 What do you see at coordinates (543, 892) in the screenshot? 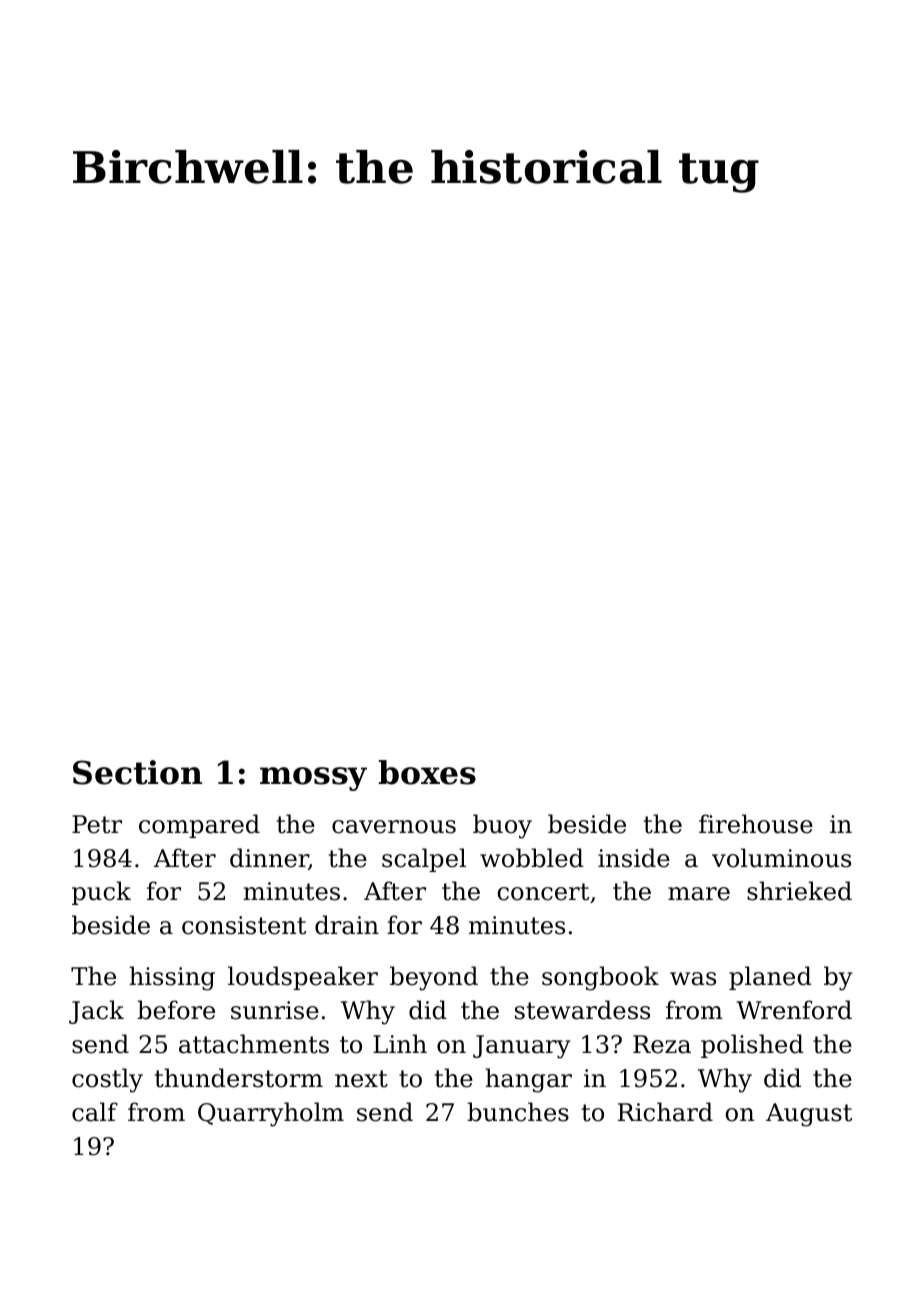
I see `concert` at bounding box center [543, 892].
